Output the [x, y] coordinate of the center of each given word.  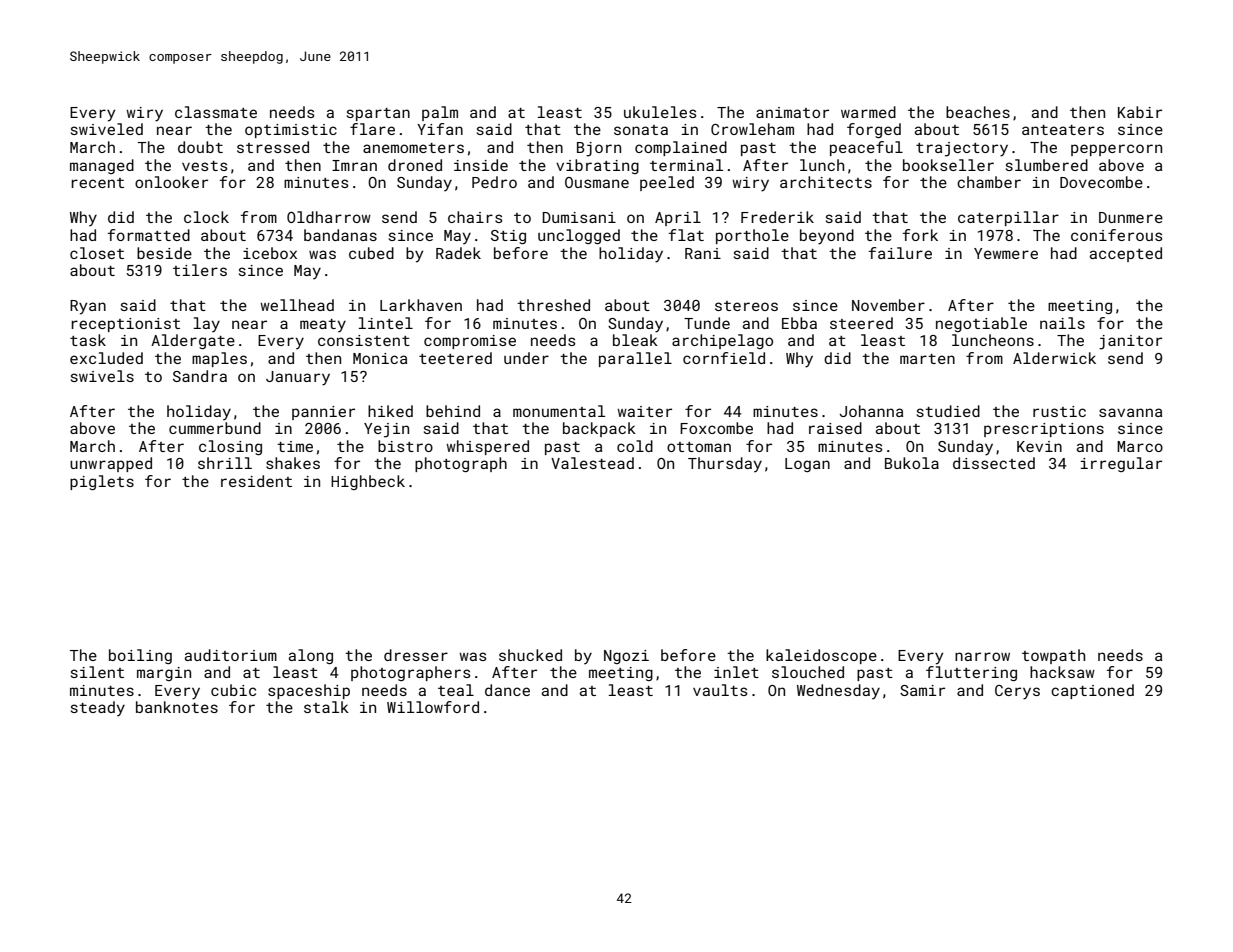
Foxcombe [716, 428]
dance [507, 690]
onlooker [171, 182]
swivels [102, 376]
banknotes [177, 707]
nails [1062, 323]
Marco [1140, 446]
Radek [458, 253]
